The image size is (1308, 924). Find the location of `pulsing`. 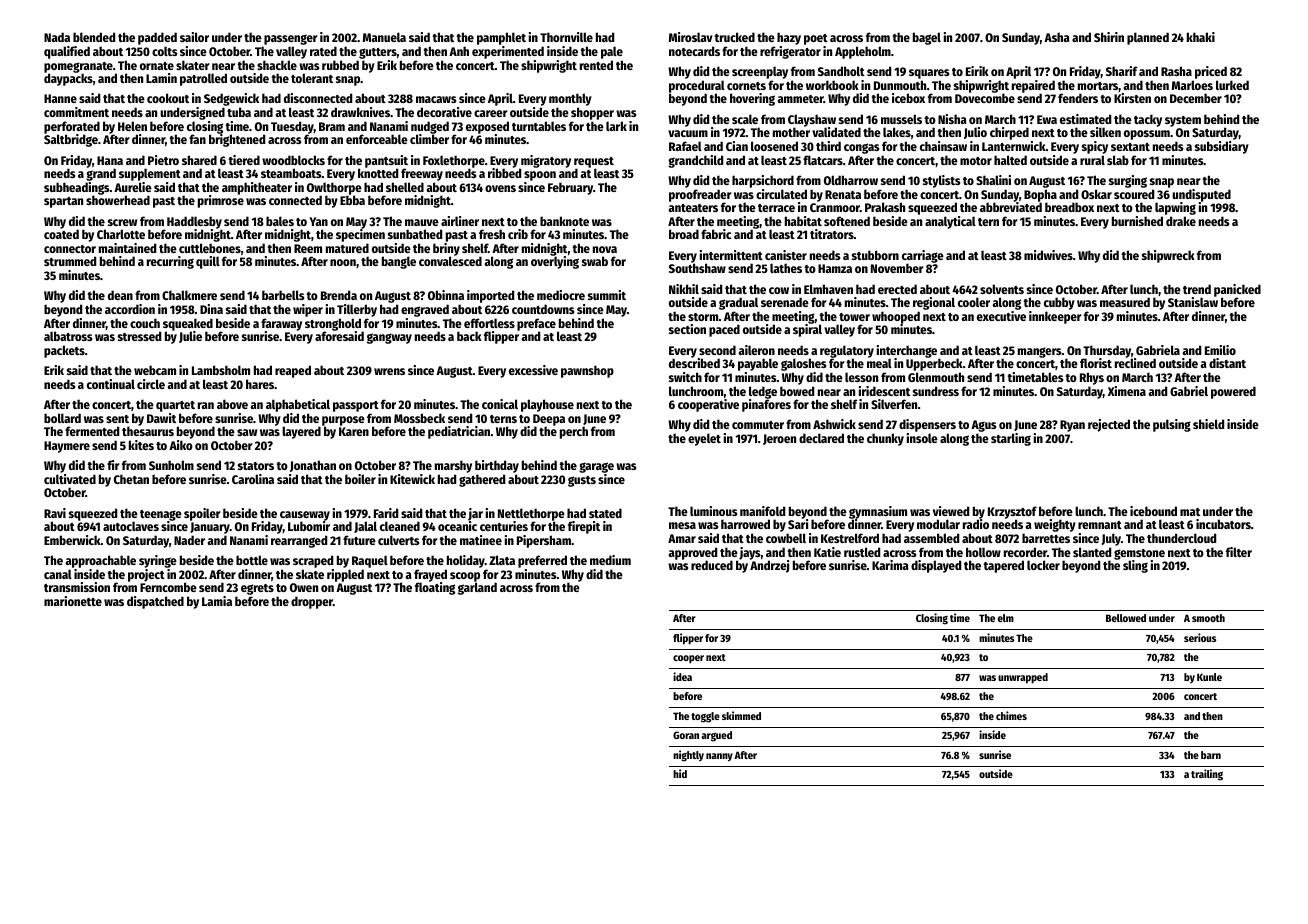

pulsing is located at coordinates (1172, 425).
